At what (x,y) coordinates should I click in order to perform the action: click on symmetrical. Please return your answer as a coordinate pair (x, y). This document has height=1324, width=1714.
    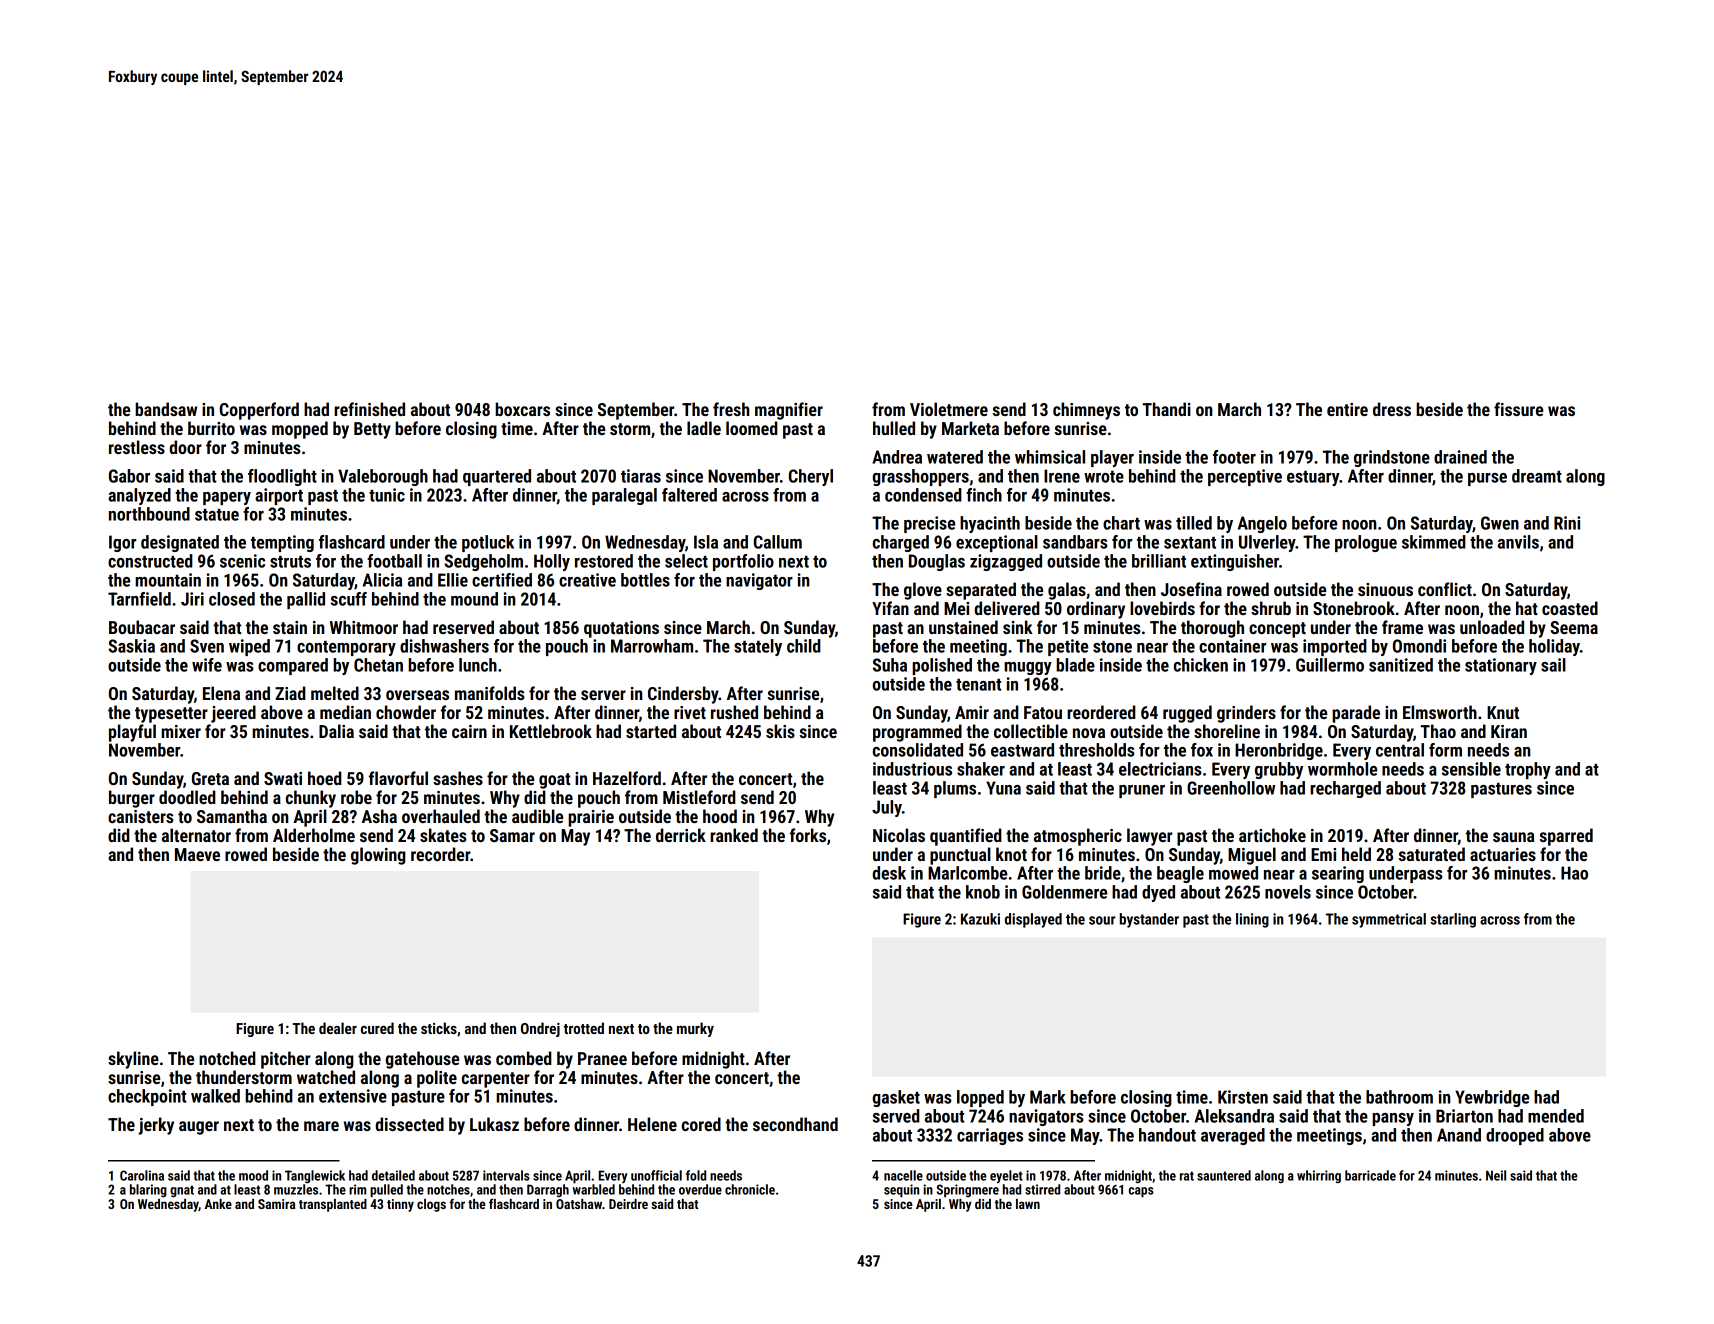
    Looking at the image, I should click on (1389, 920).
